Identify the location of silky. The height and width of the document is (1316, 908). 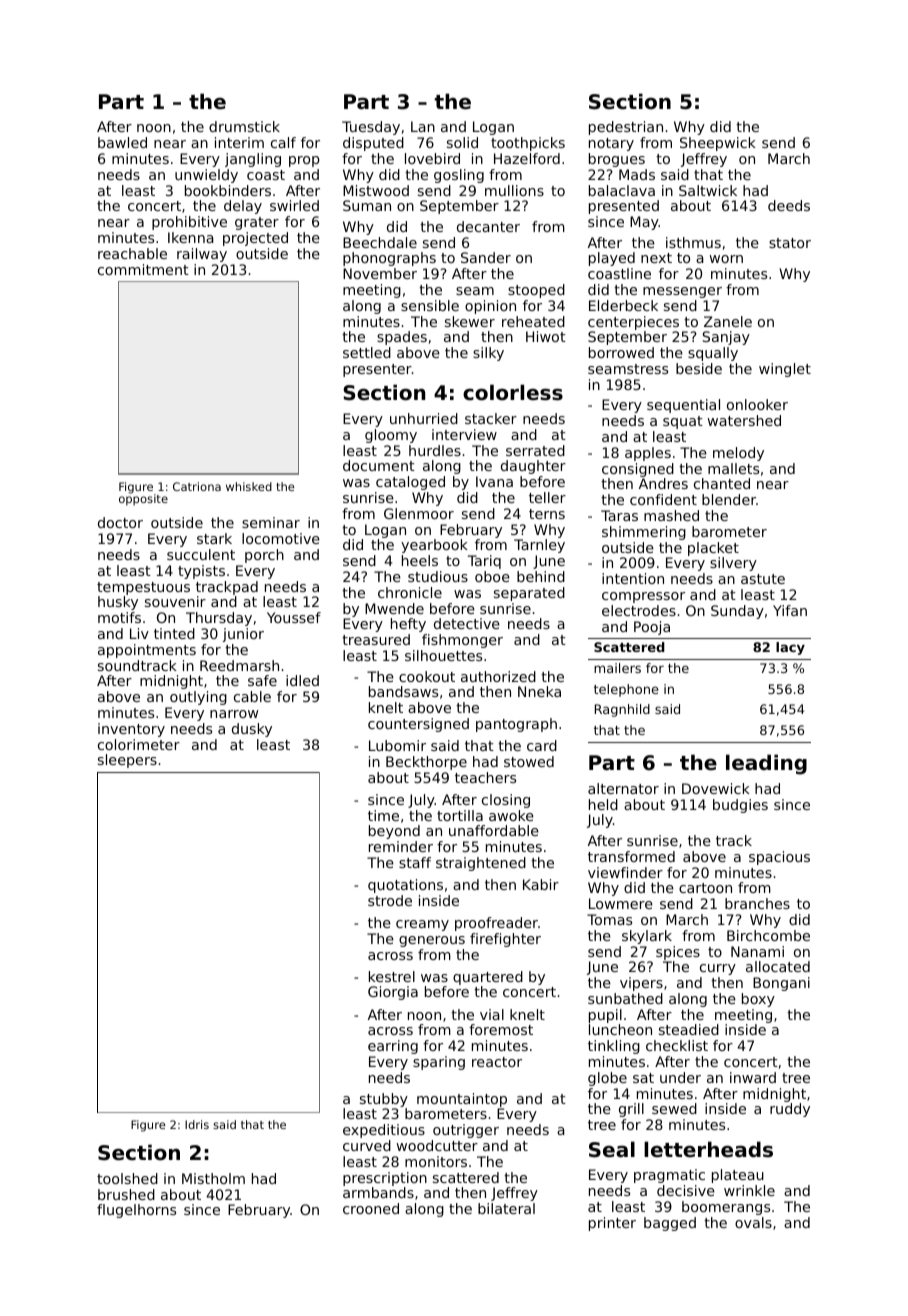
(488, 354).
